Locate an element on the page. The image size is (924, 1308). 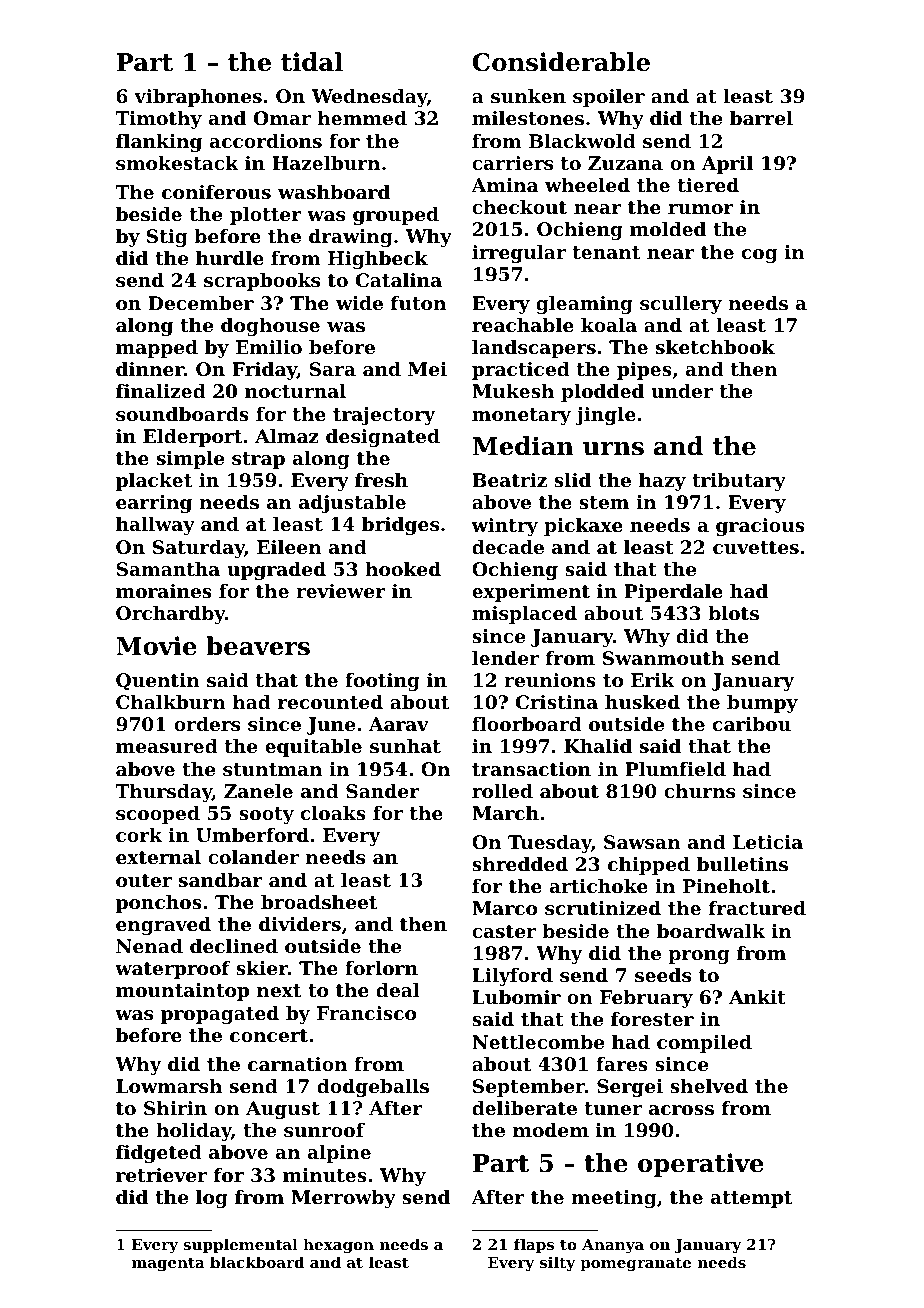
shredded is located at coordinates (520, 864).
